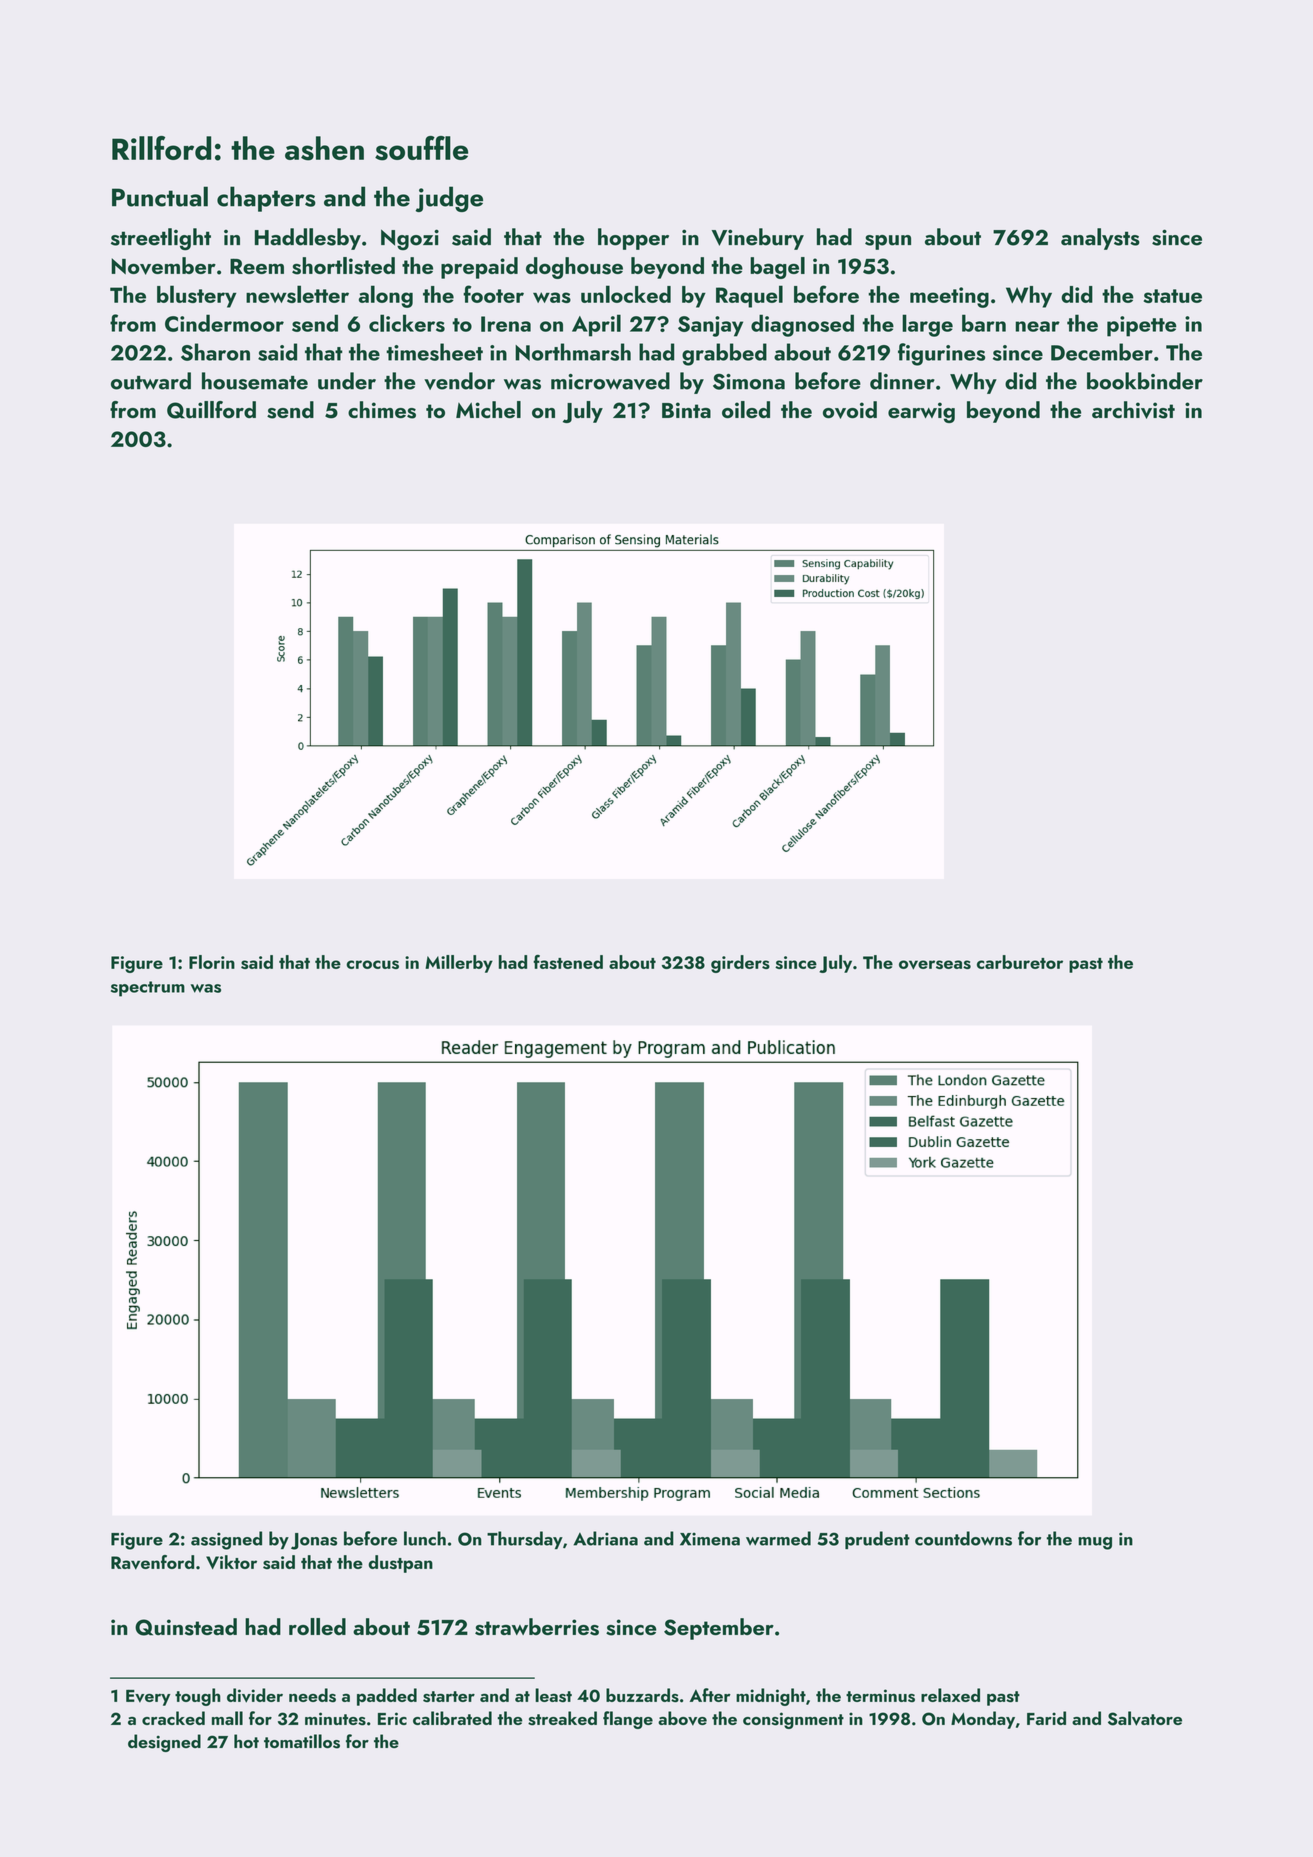 The width and height of the screenshot is (1313, 1857). Describe the element at coordinates (1095, 1543) in the screenshot. I see `mug` at that location.
